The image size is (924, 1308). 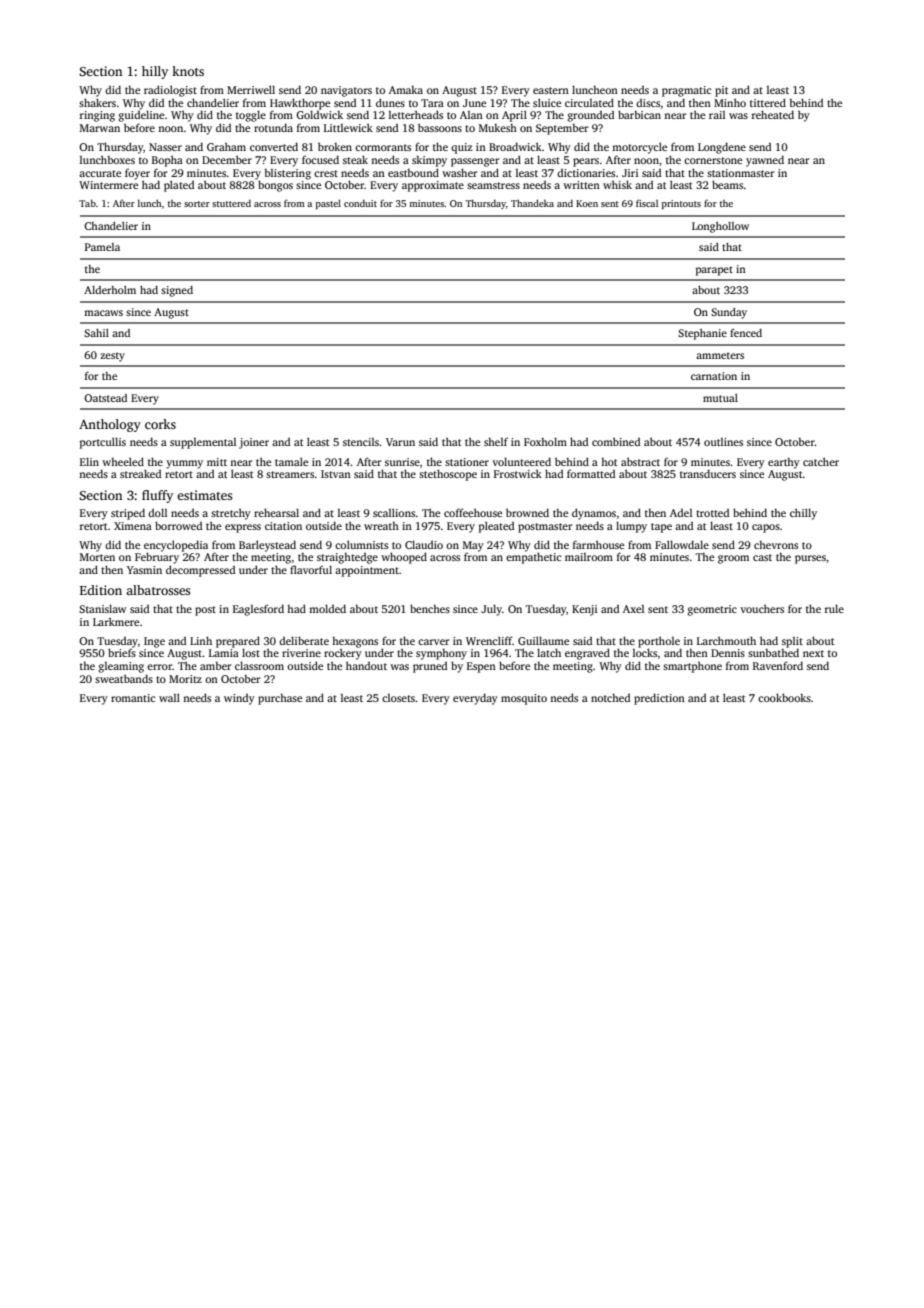 What do you see at coordinates (105, 398) in the document?
I see `Oatstead` at bounding box center [105, 398].
